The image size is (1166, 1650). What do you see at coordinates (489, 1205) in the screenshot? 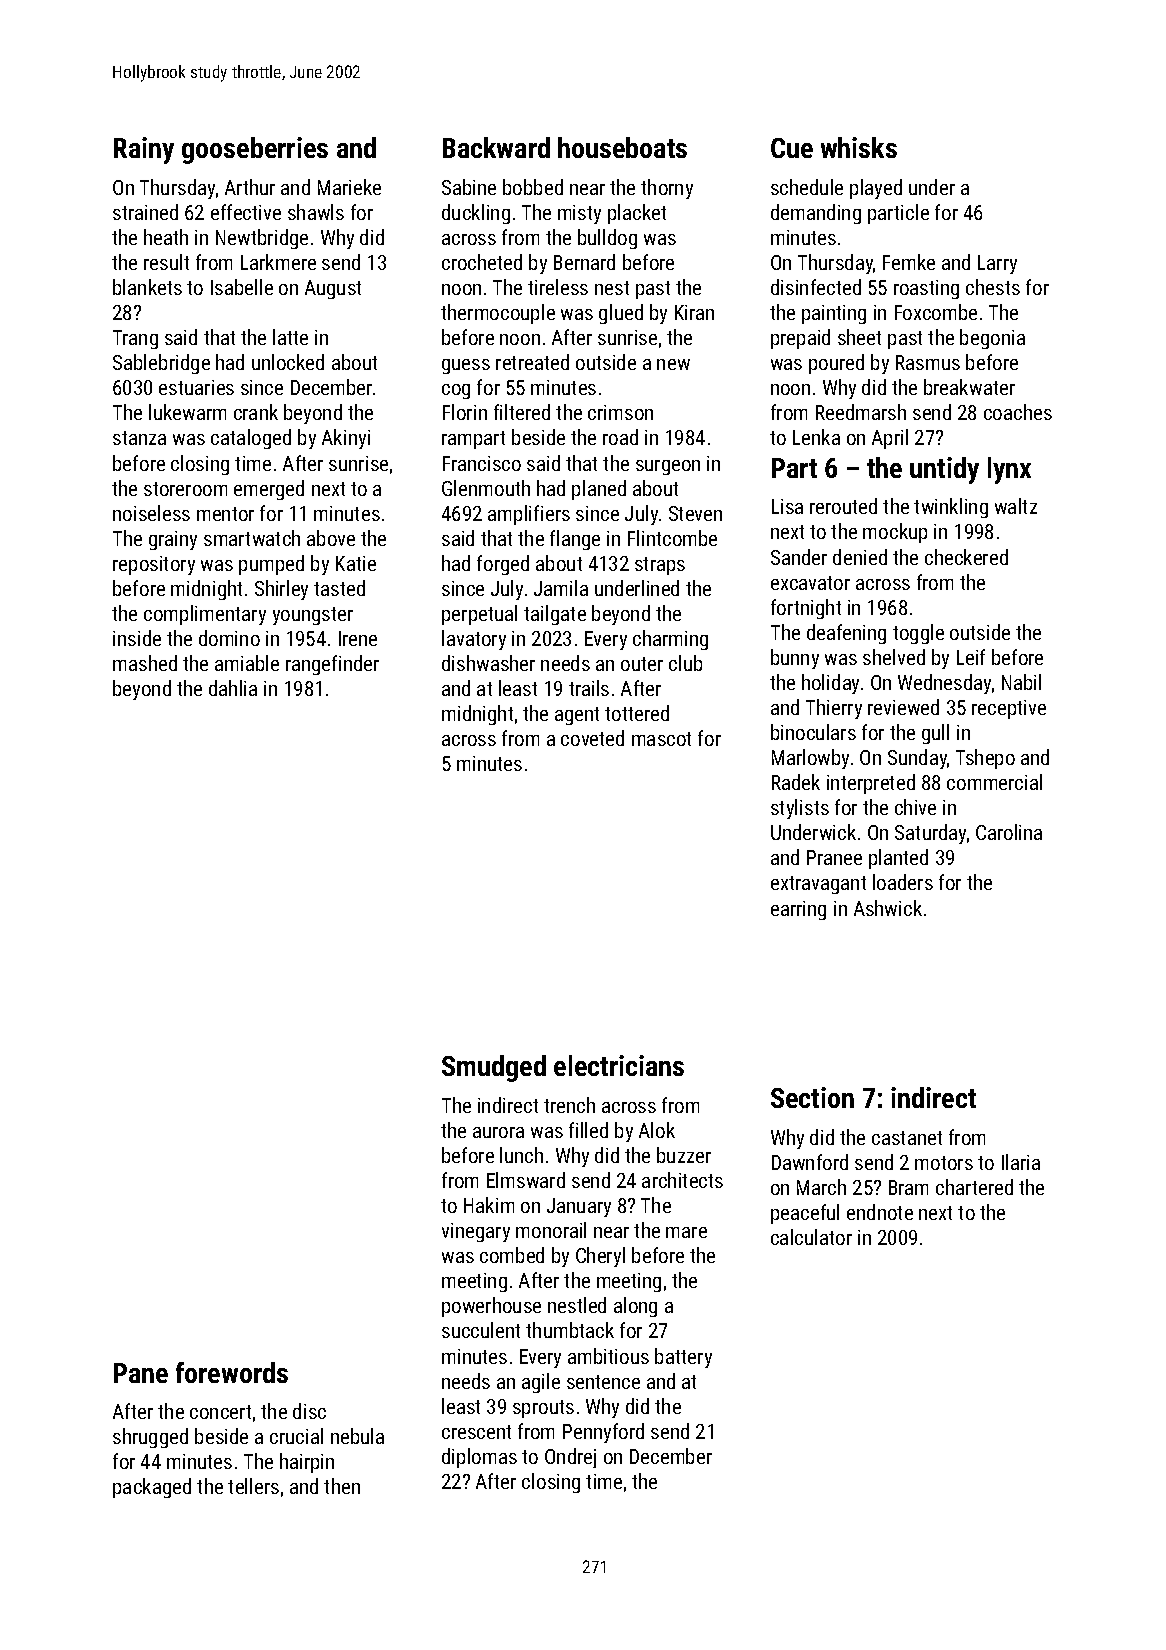
I see `Hakim` at bounding box center [489, 1205].
